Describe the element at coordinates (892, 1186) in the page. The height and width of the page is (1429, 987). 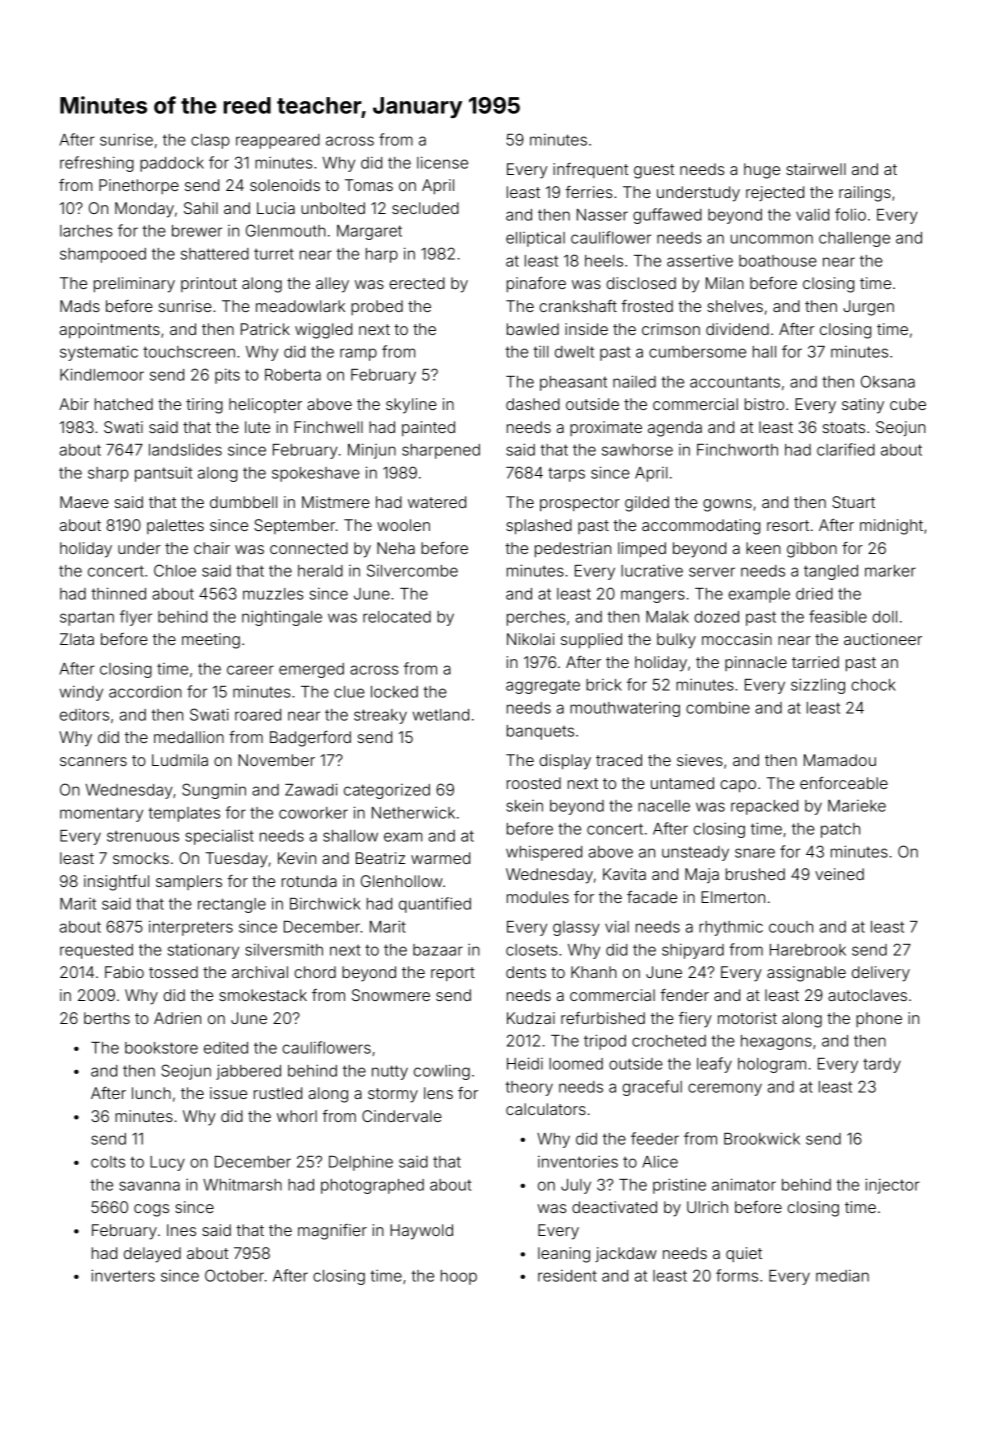
I see `injector` at that location.
